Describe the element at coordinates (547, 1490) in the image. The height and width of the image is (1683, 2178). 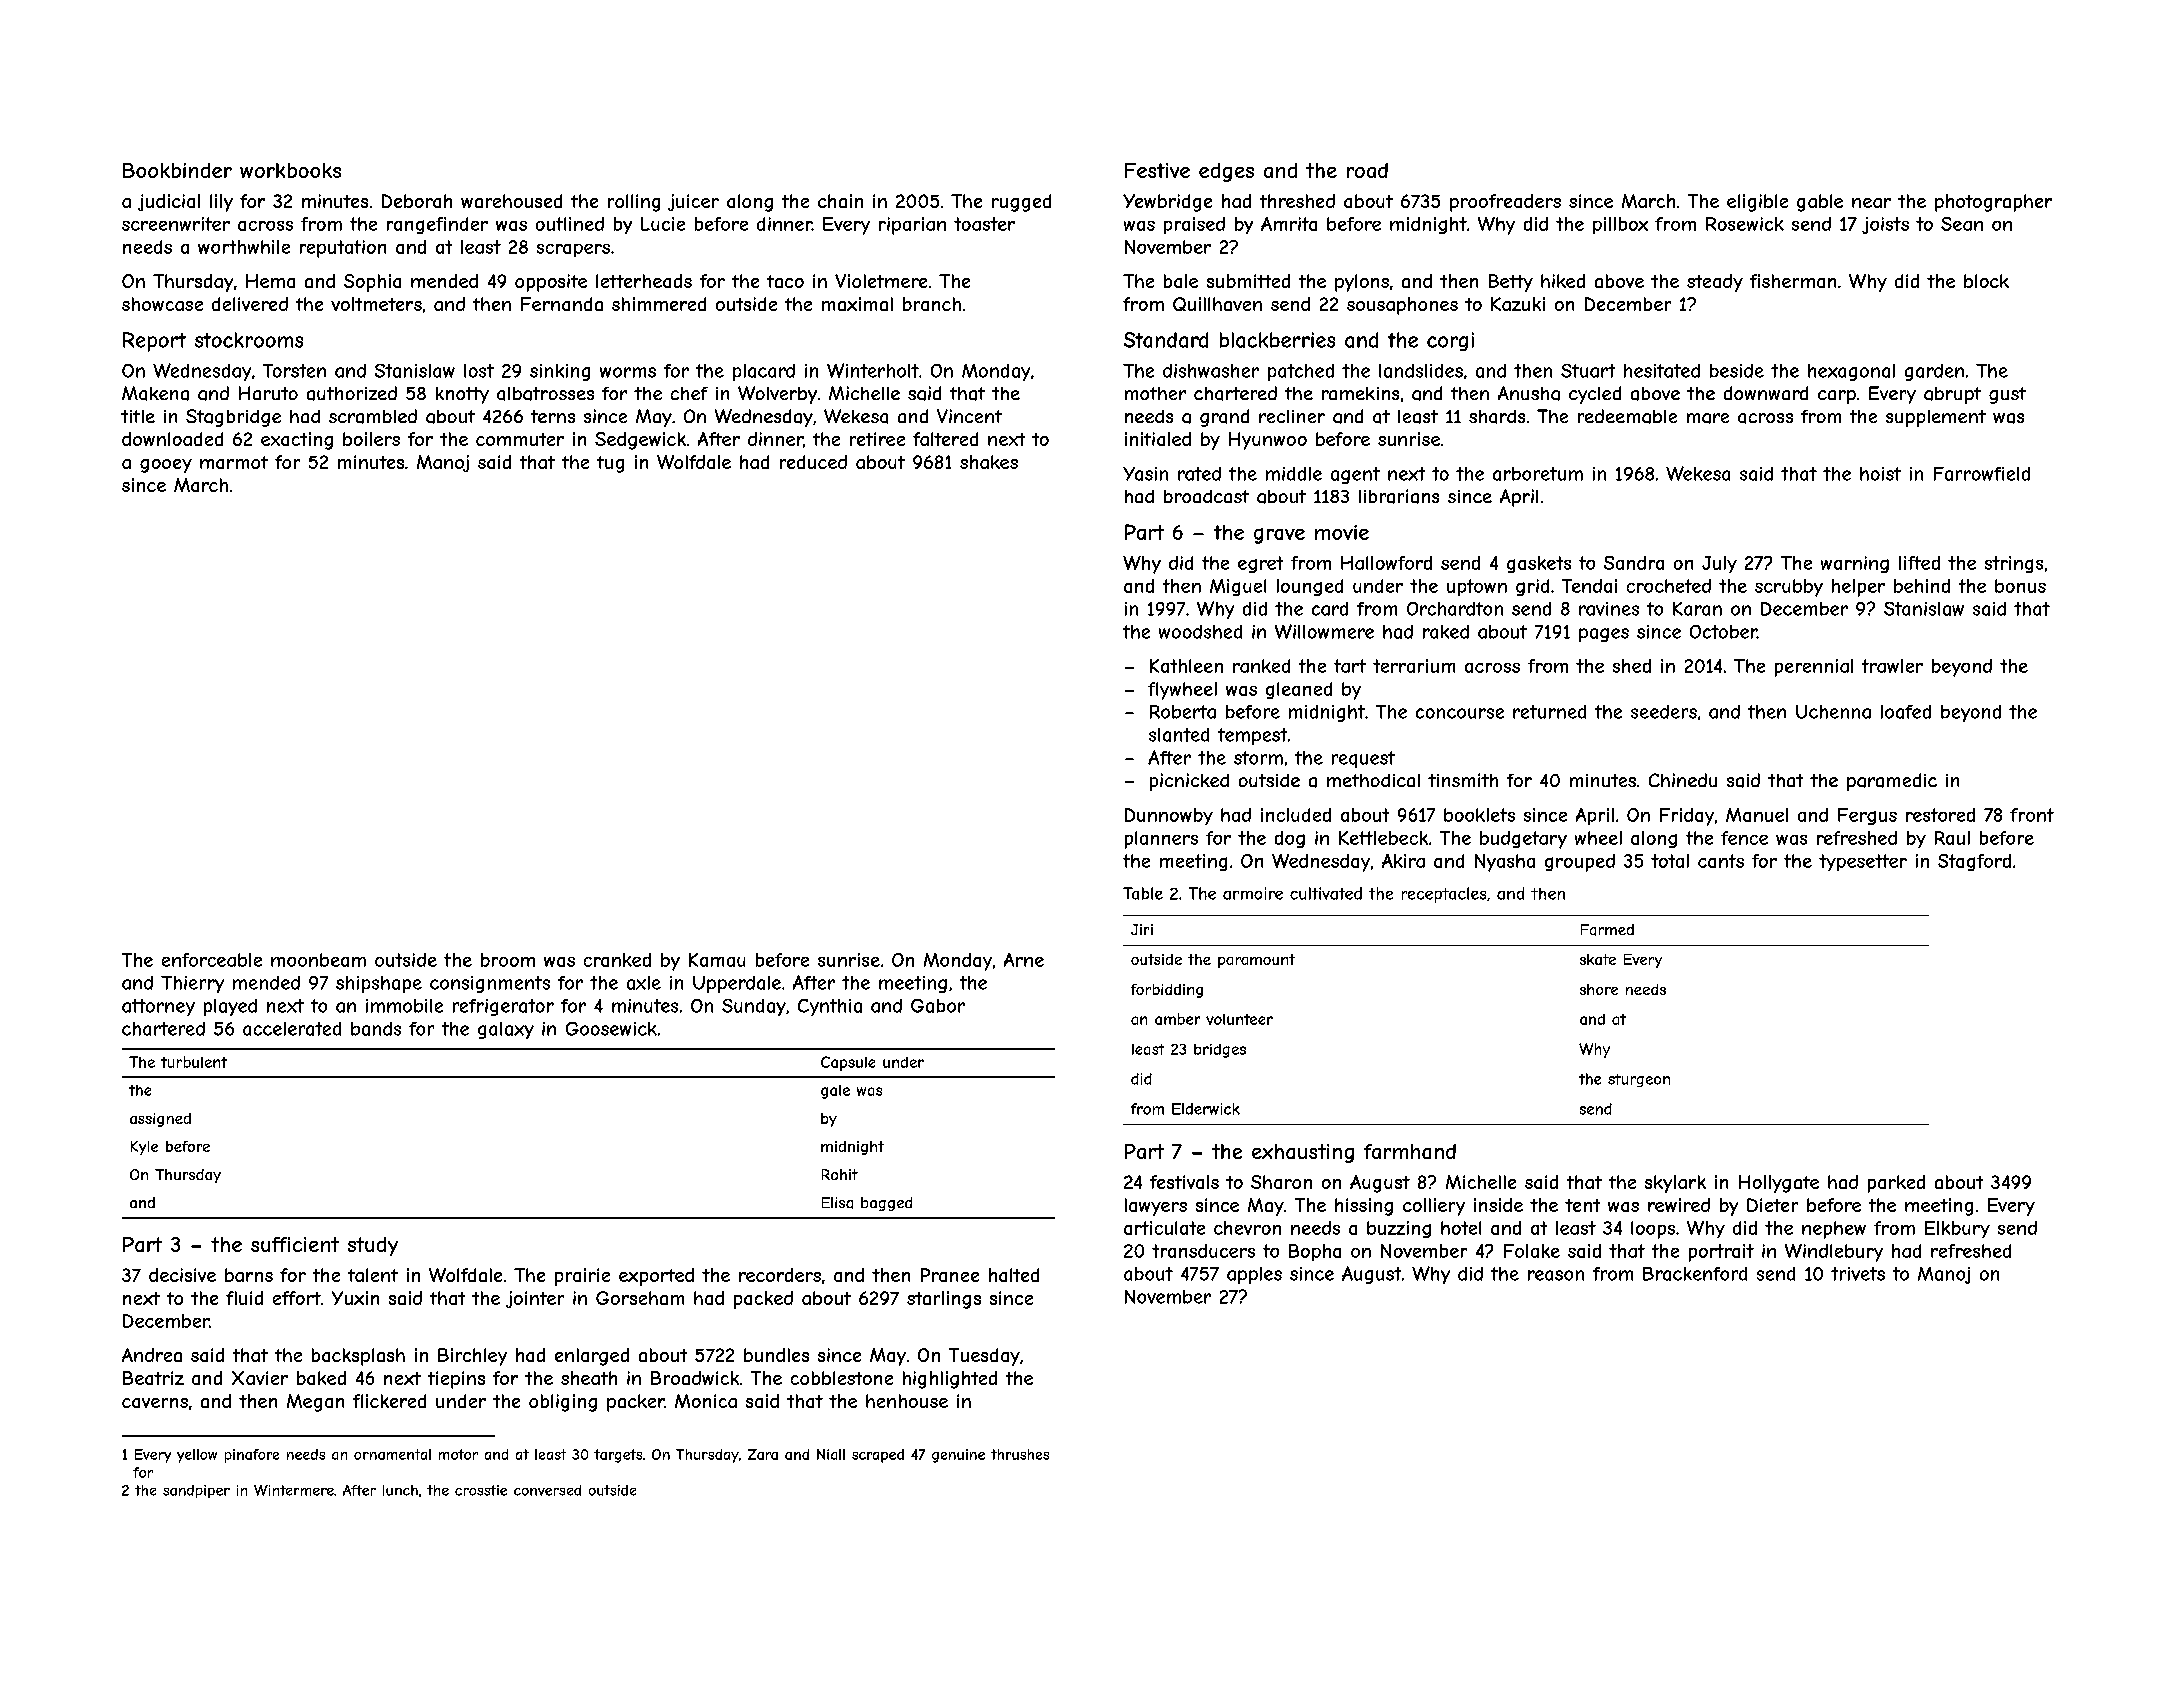
I see `conversed` at that location.
